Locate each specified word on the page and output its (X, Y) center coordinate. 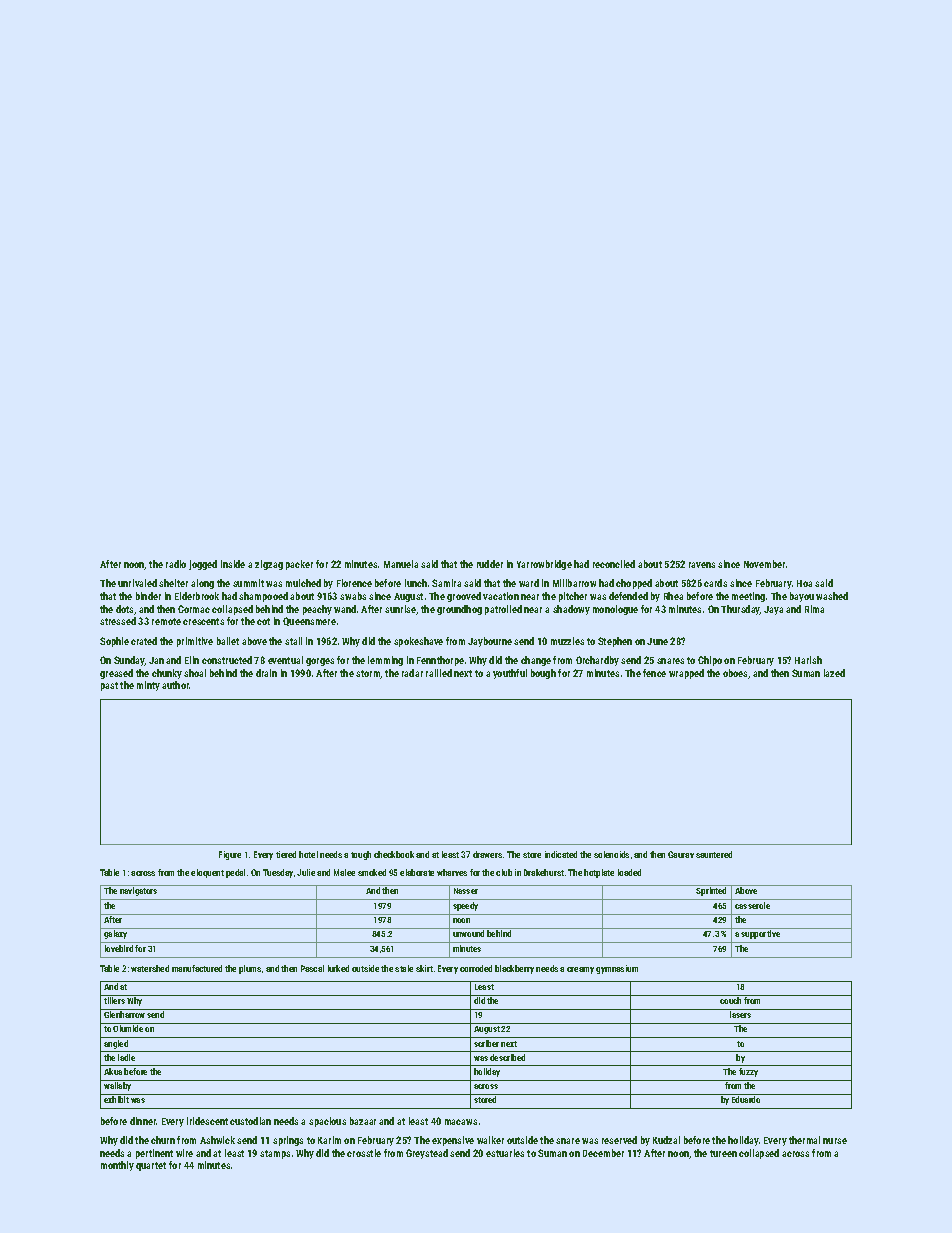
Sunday (129, 661)
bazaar (363, 1121)
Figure (230, 855)
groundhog (459, 610)
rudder (490, 564)
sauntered (714, 854)
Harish (808, 660)
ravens (702, 565)
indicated (561, 854)
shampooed (263, 597)
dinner (143, 1121)
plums (250, 969)
